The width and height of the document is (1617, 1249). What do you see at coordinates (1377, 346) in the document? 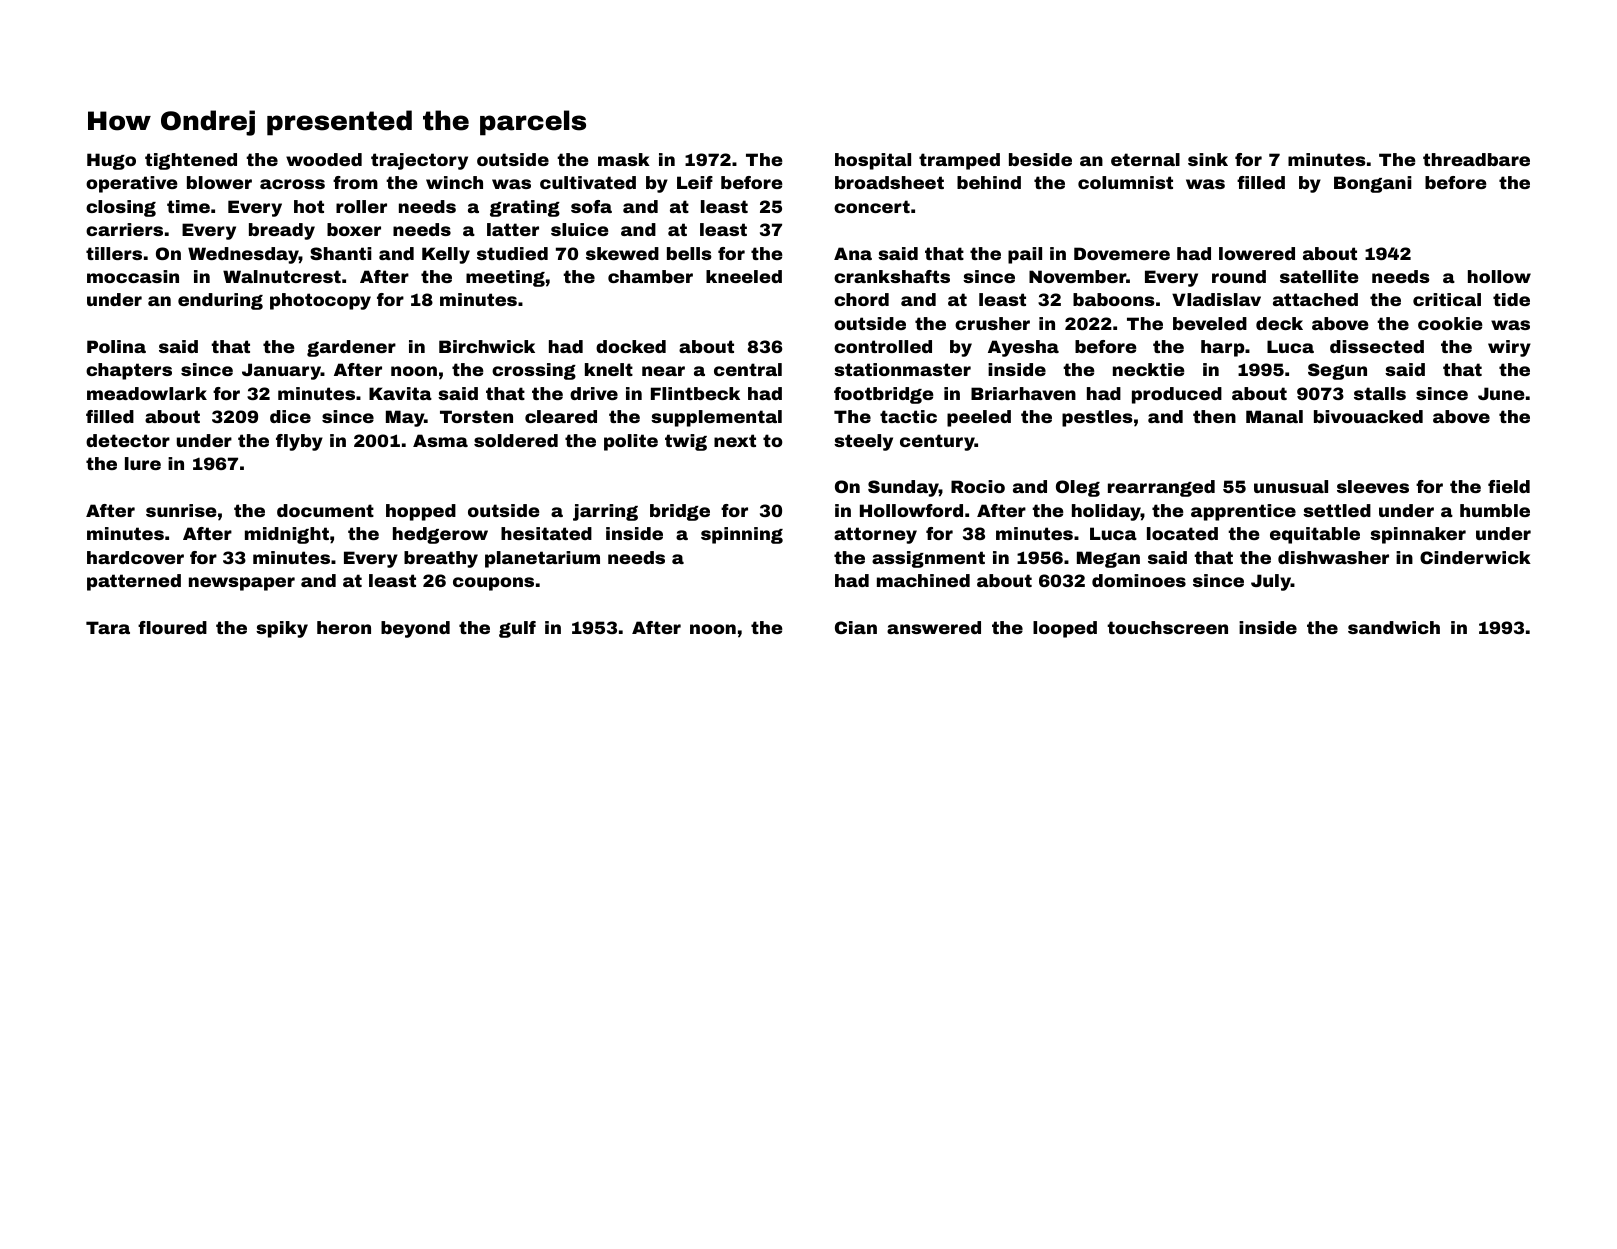
I see `dissected` at bounding box center [1377, 346].
